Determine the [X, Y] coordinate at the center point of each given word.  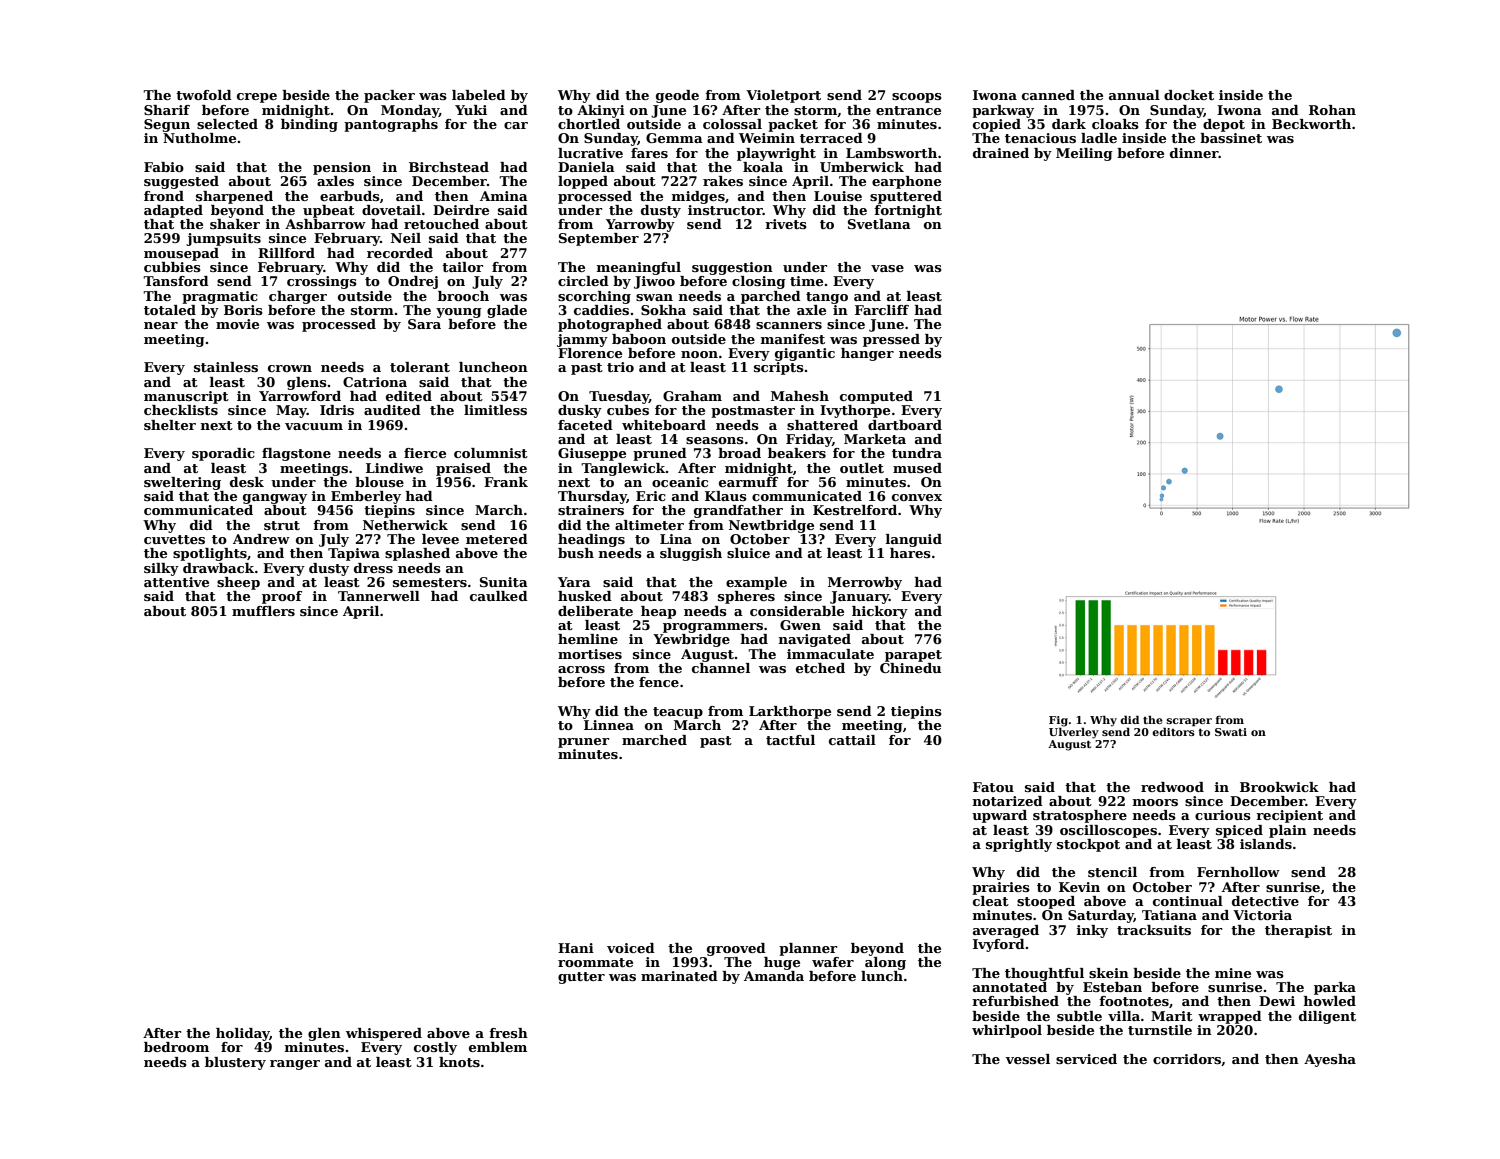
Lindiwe [394, 468]
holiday [243, 1034]
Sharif [167, 110]
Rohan [1332, 110]
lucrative [590, 153]
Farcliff [882, 310]
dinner [1194, 153]
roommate [595, 962]
